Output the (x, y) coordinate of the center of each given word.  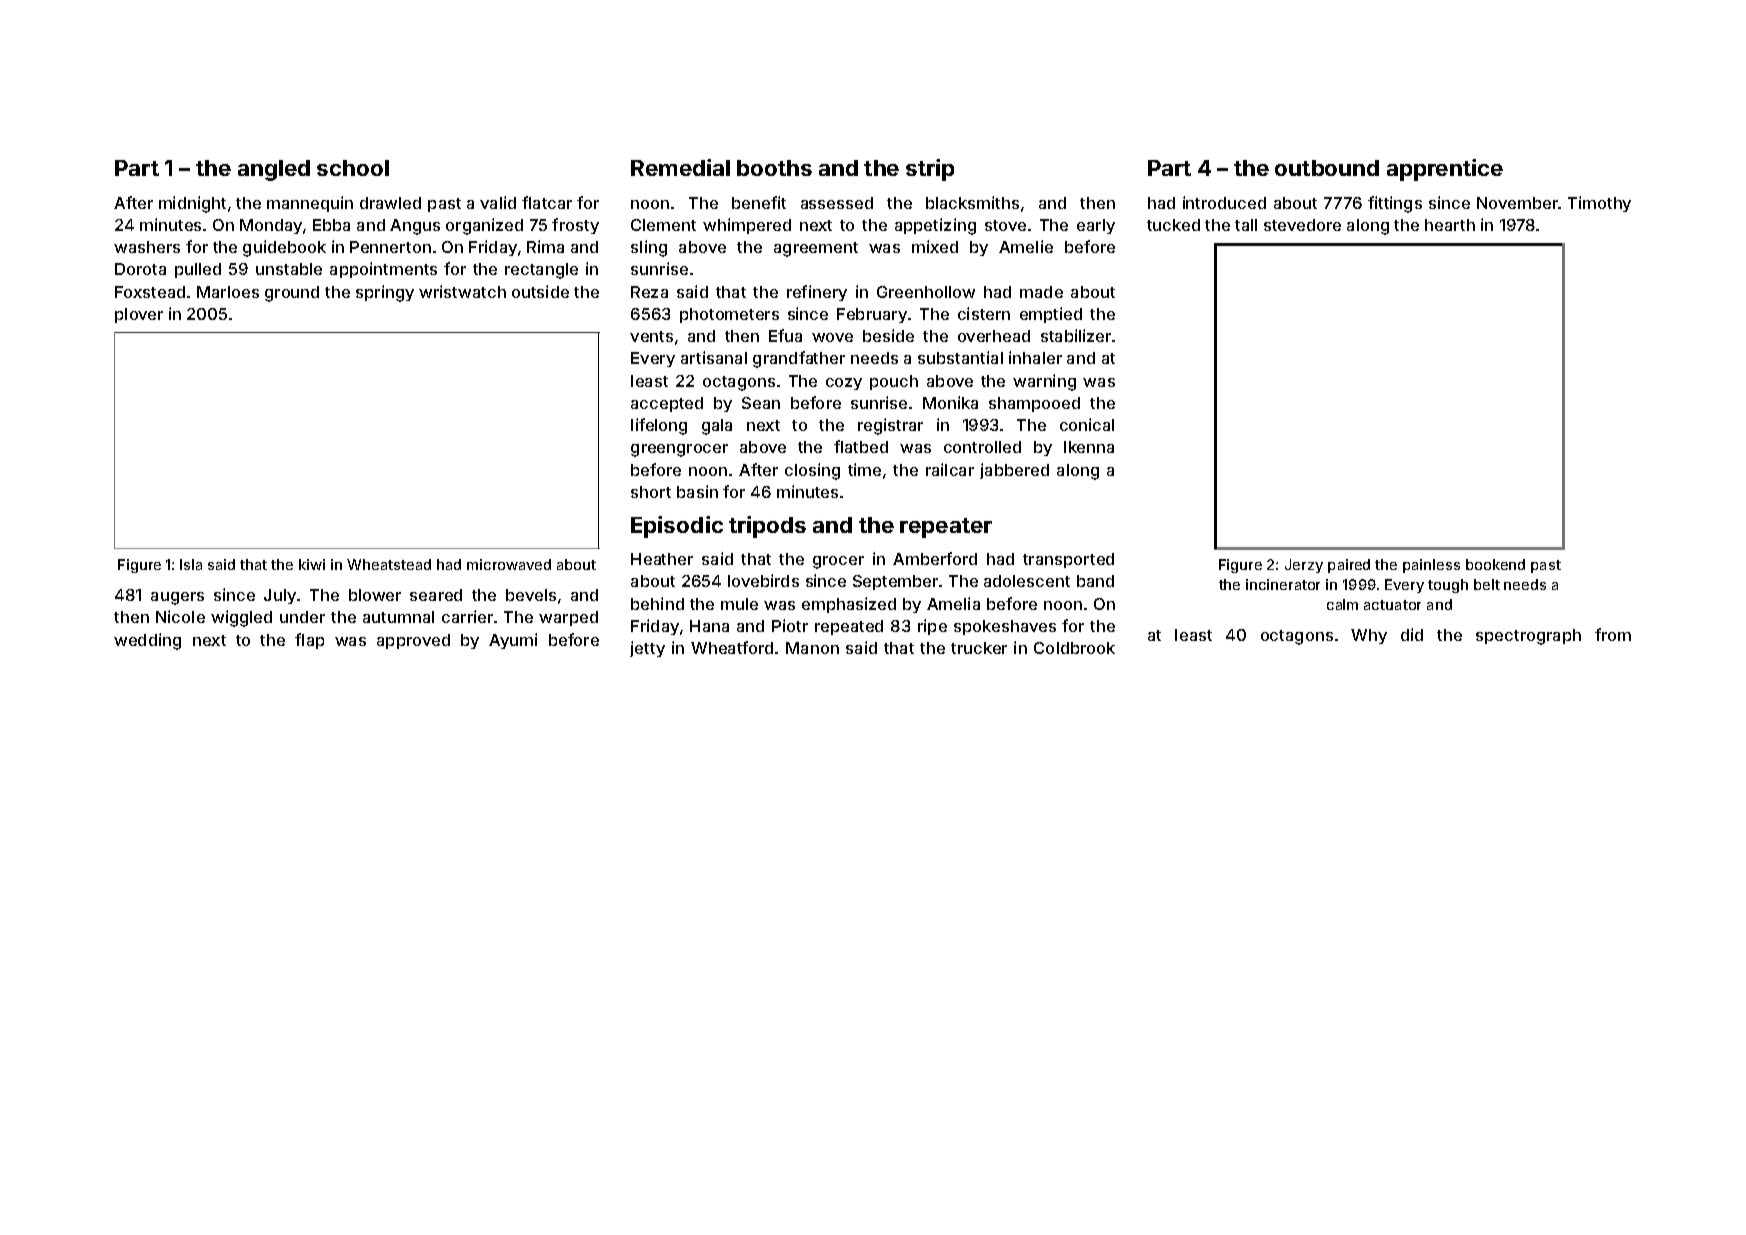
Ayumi (513, 641)
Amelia (953, 603)
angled (274, 170)
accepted (667, 404)
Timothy (1599, 204)
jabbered (1014, 471)
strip (930, 170)
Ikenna (1089, 447)
